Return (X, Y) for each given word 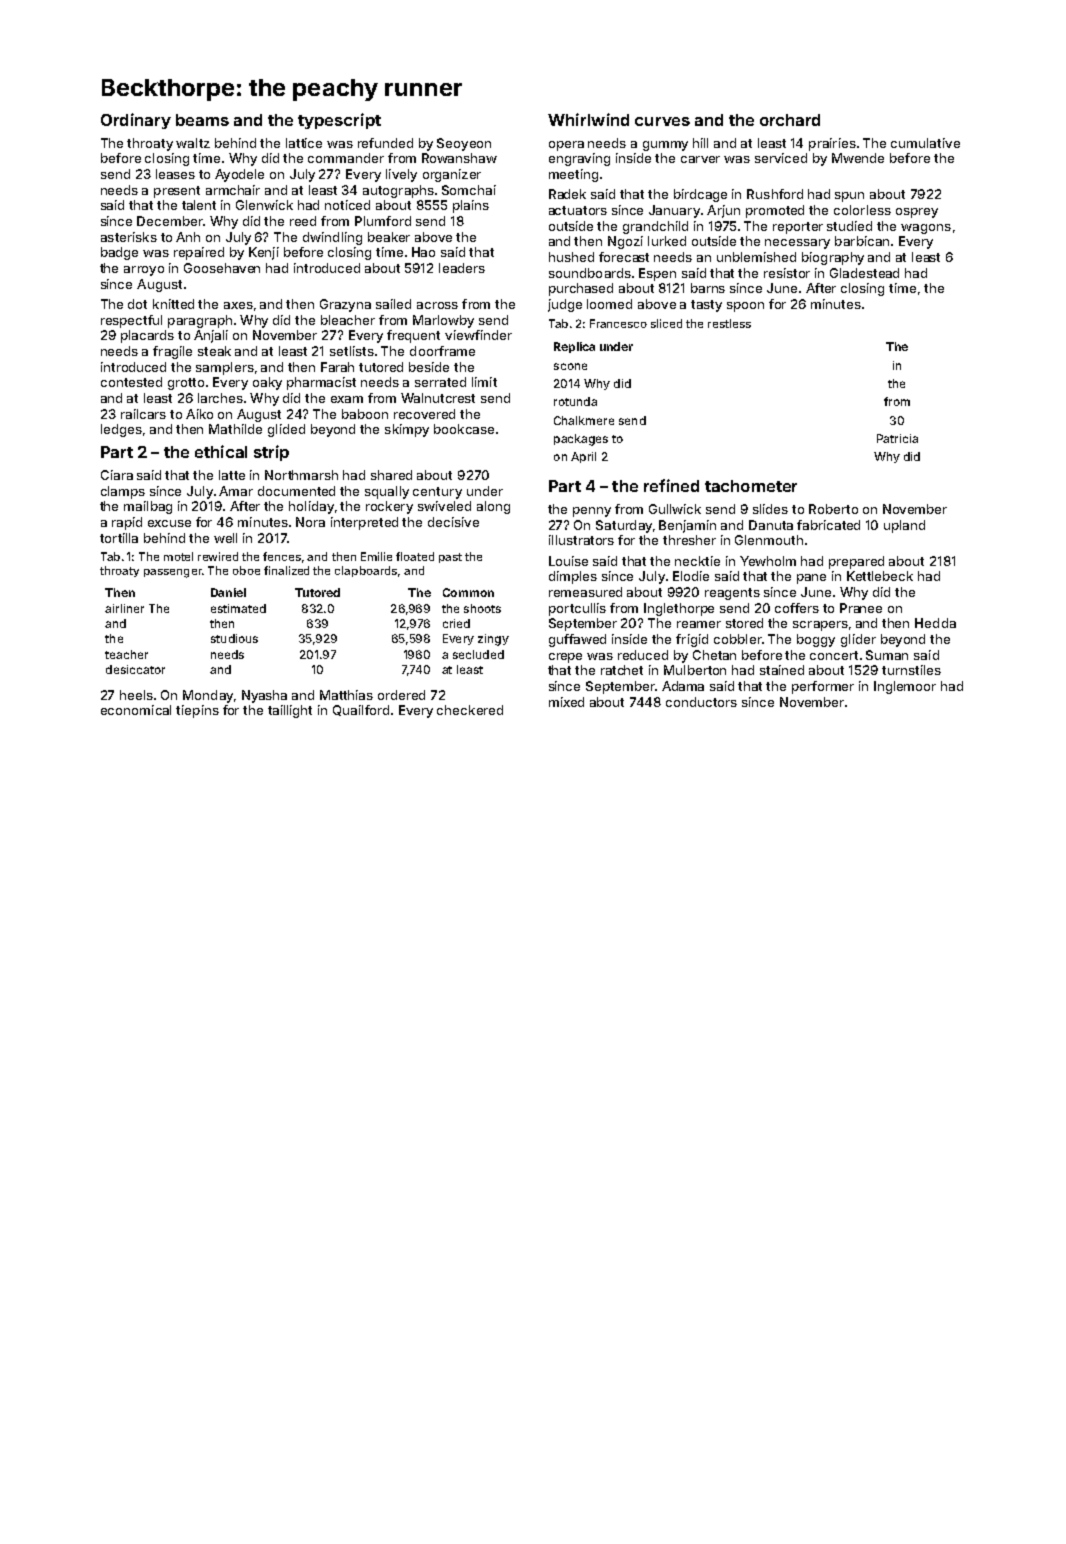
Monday (208, 696)
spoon (745, 307)
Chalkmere (584, 420)
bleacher (348, 320)
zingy (493, 640)
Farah (337, 367)
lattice (304, 143)
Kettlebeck (880, 576)
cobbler (738, 639)
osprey (917, 213)
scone (570, 366)
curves (662, 121)
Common (468, 592)
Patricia (897, 438)
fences (282, 556)
